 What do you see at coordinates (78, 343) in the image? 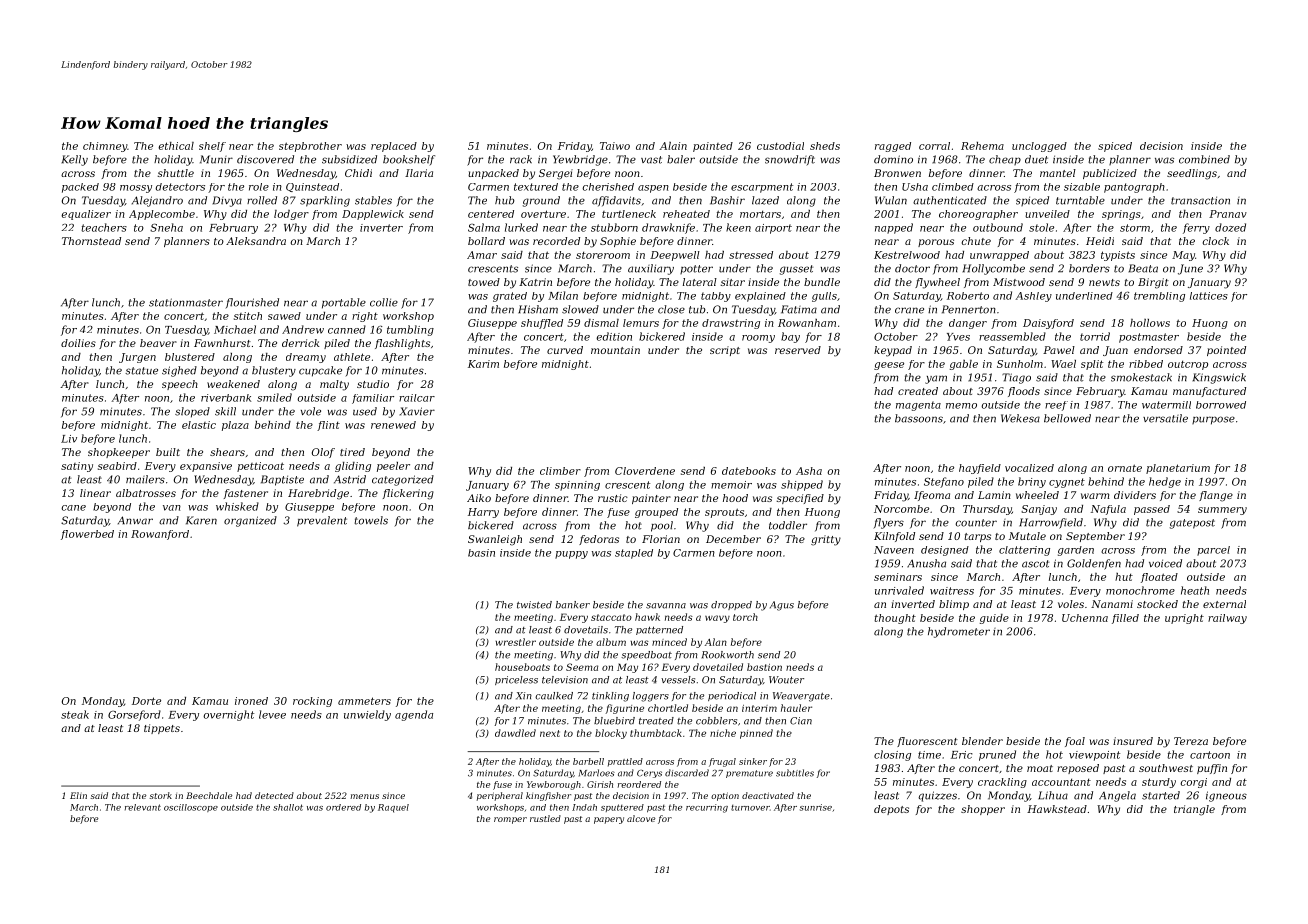
I see `doilies` at bounding box center [78, 343].
